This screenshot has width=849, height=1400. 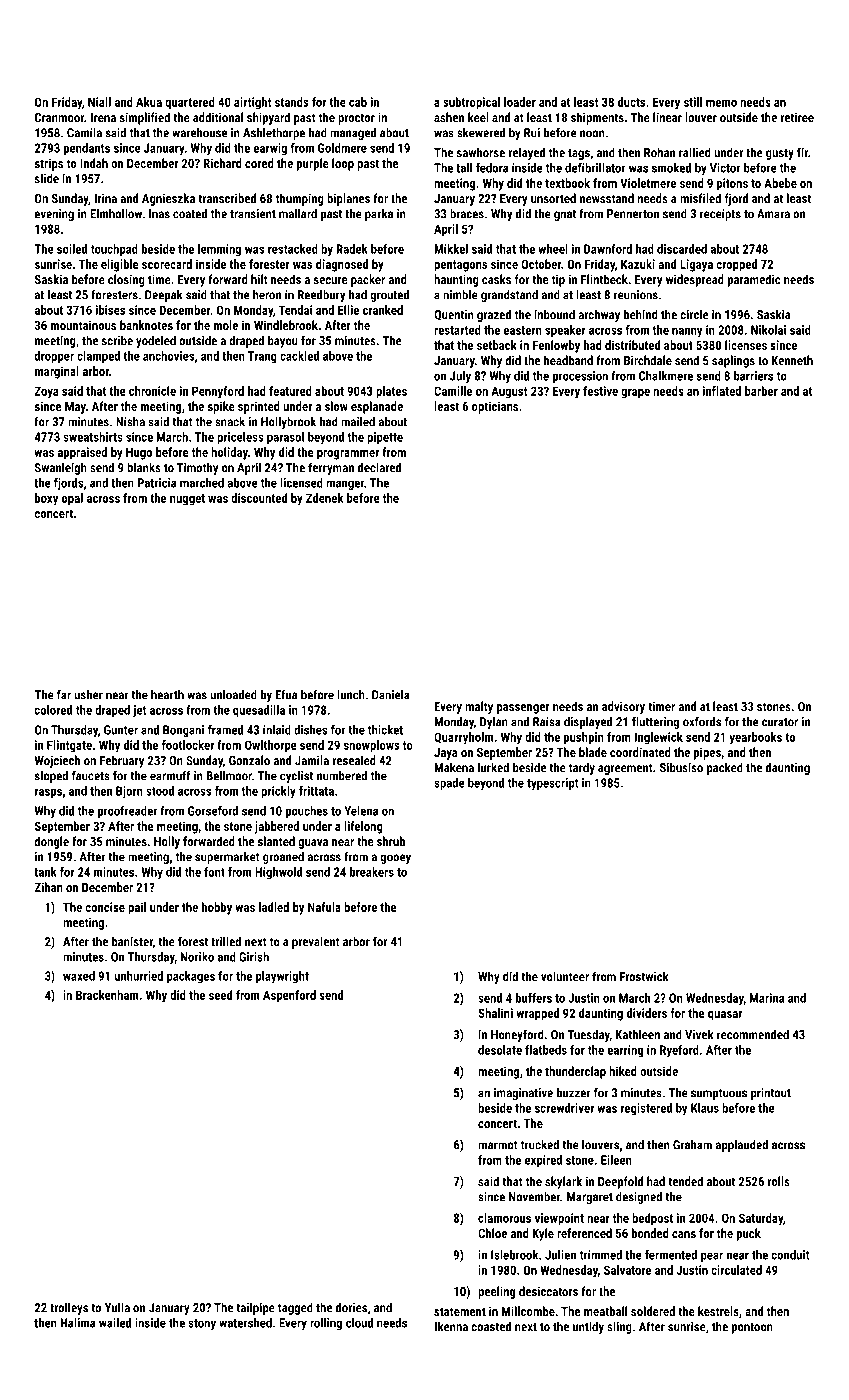 I want to click on lunch, so click(x=351, y=694).
